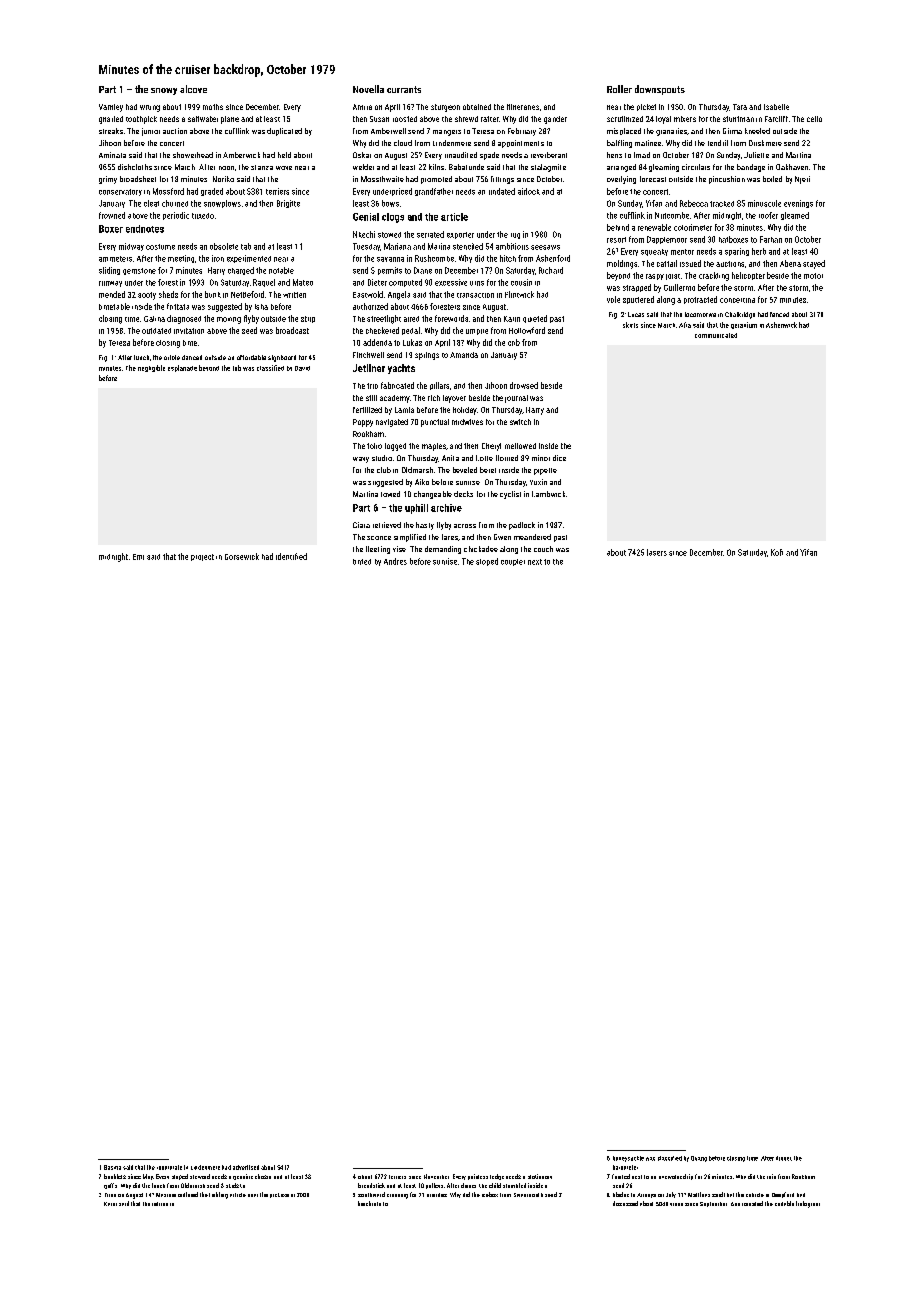 The height and width of the screenshot is (1308, 924). I want to click on project, so click(202, 557).
